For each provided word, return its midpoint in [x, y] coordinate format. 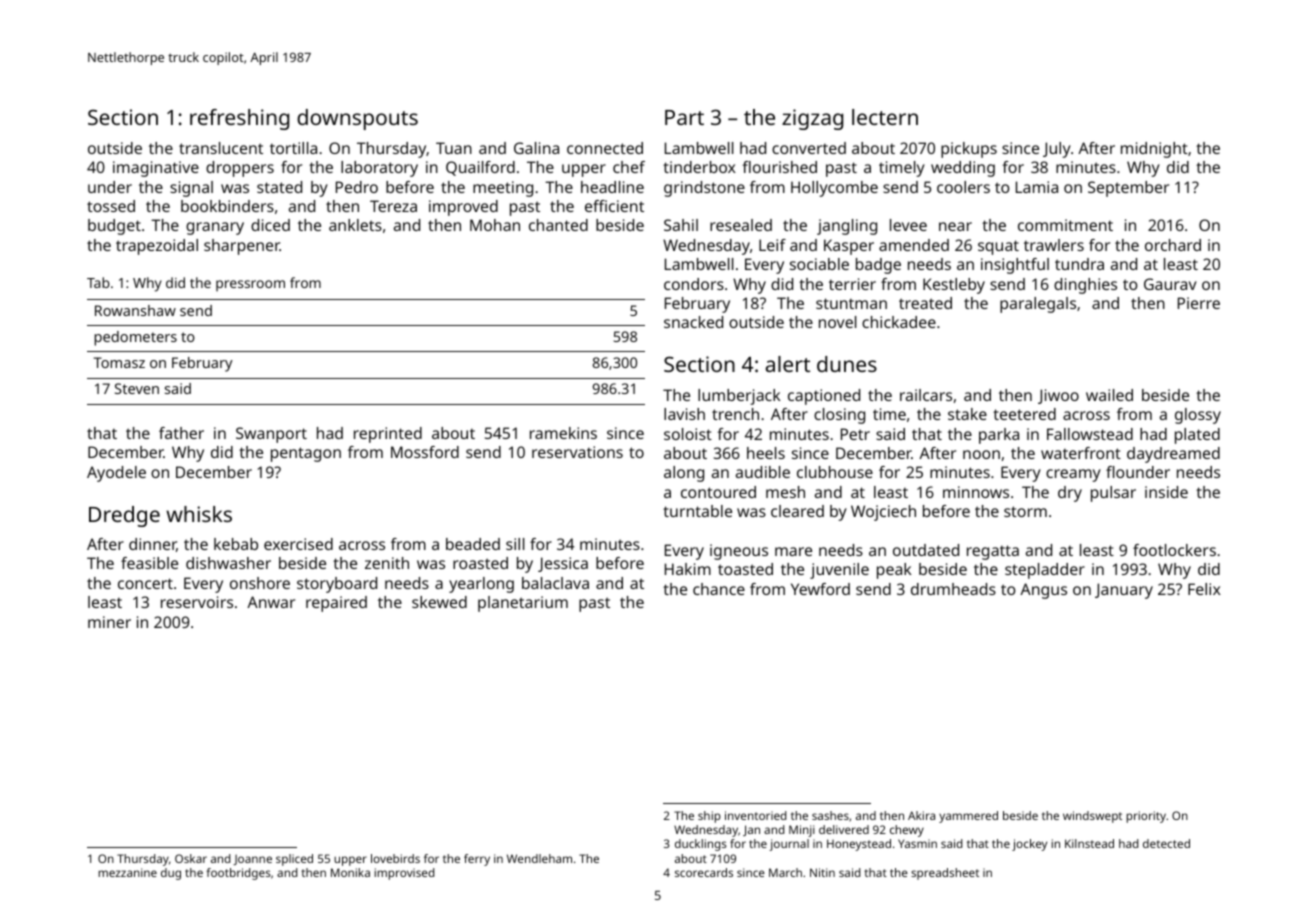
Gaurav [1170, 284]
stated [279, 187]
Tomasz [119, 362]
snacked [693, 322]
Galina [536, 148]
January [1124, 591]
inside [1166, 492]
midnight [1154, 150]
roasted [480, 563]
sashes [830, 815]
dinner [153, 545]
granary [215, 228]
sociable [819, 264]
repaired [336, 604]
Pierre [1199, 303]
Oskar [191, 858]
